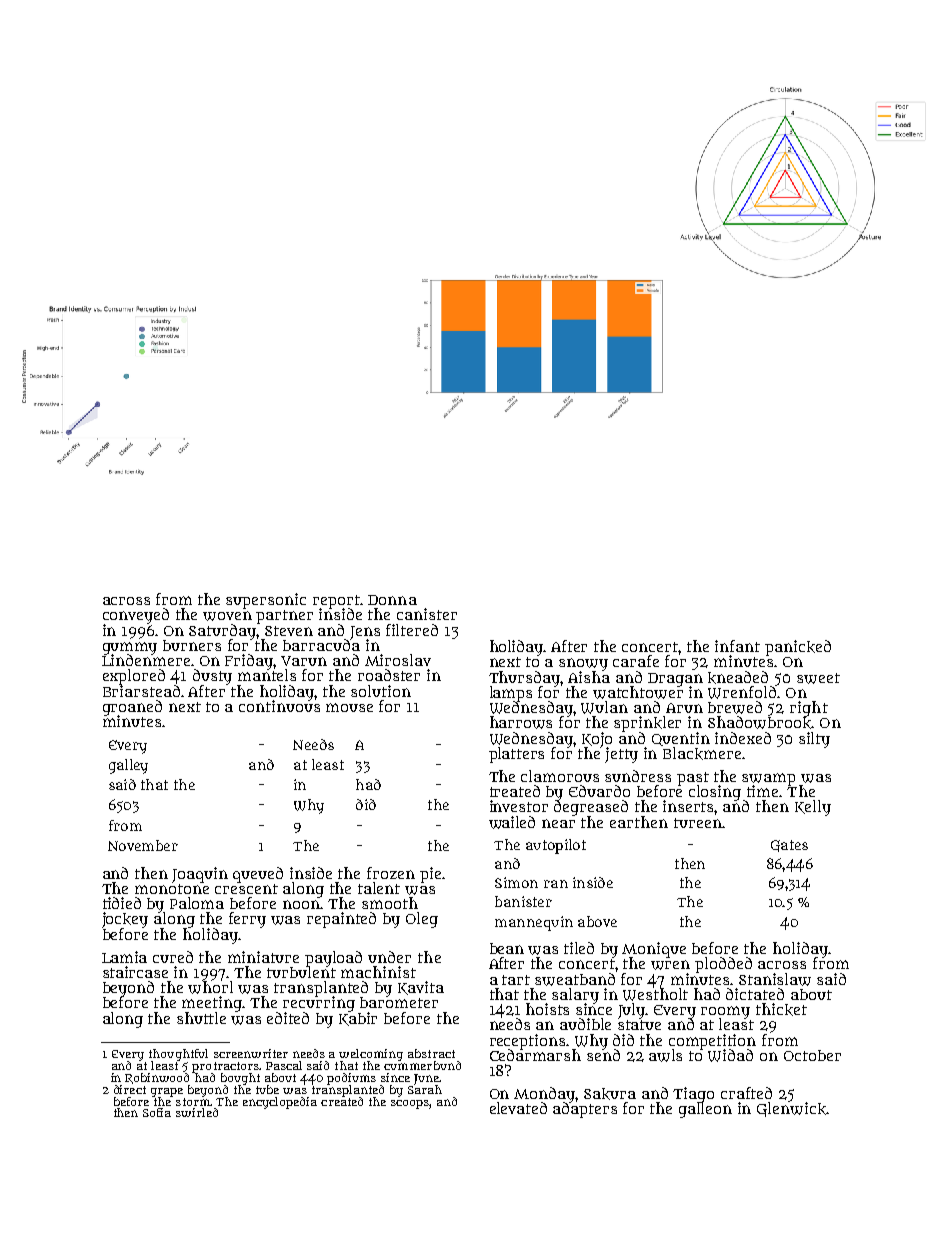 The width and height of the screenshot is (952, 1233). What do you see at coordinates (760, 723) in the screenshot?
I see `Shadowbrook` at bounding box center [760, 723].
